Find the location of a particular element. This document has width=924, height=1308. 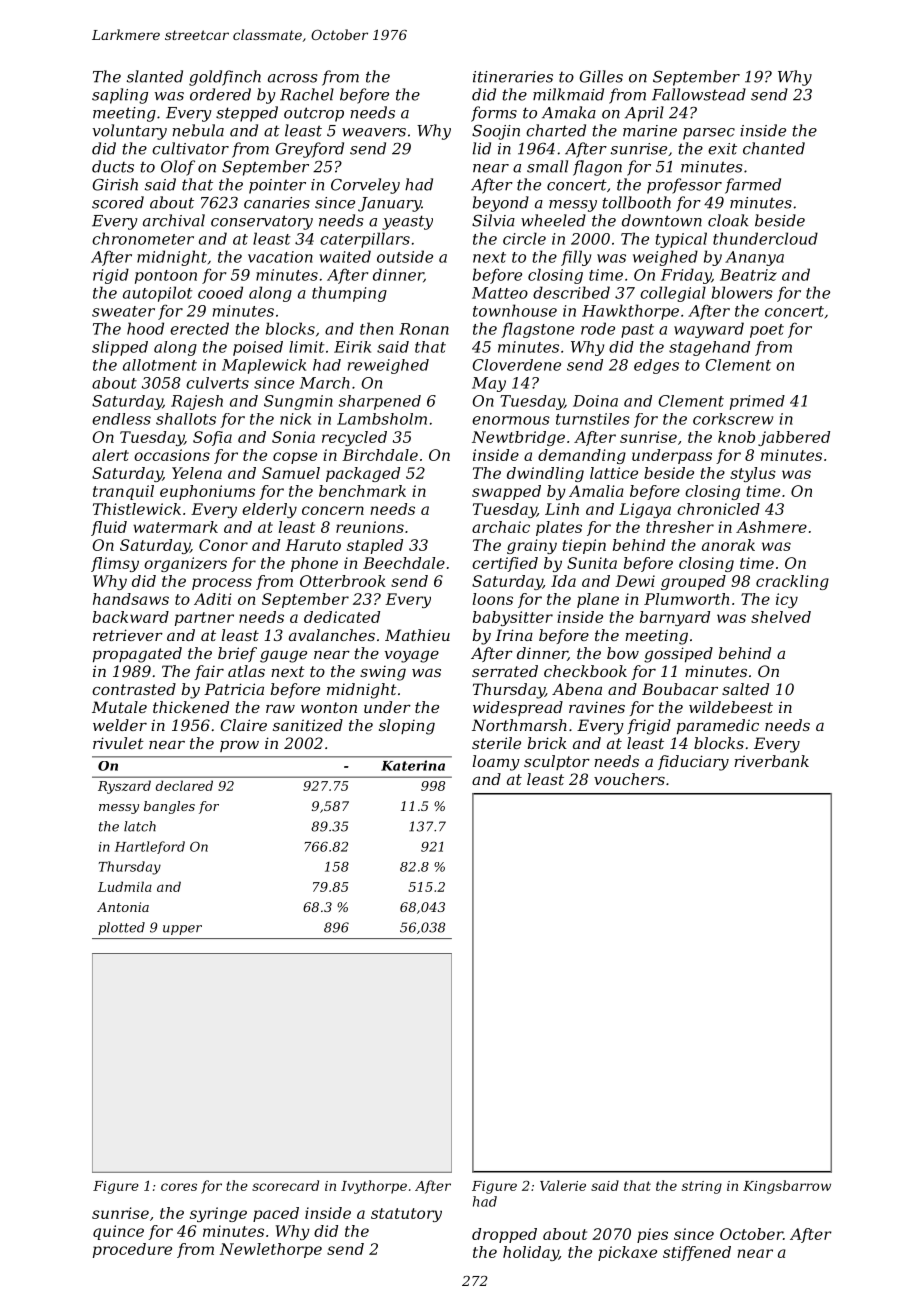

thickened is located at coordinates (191, 707).
